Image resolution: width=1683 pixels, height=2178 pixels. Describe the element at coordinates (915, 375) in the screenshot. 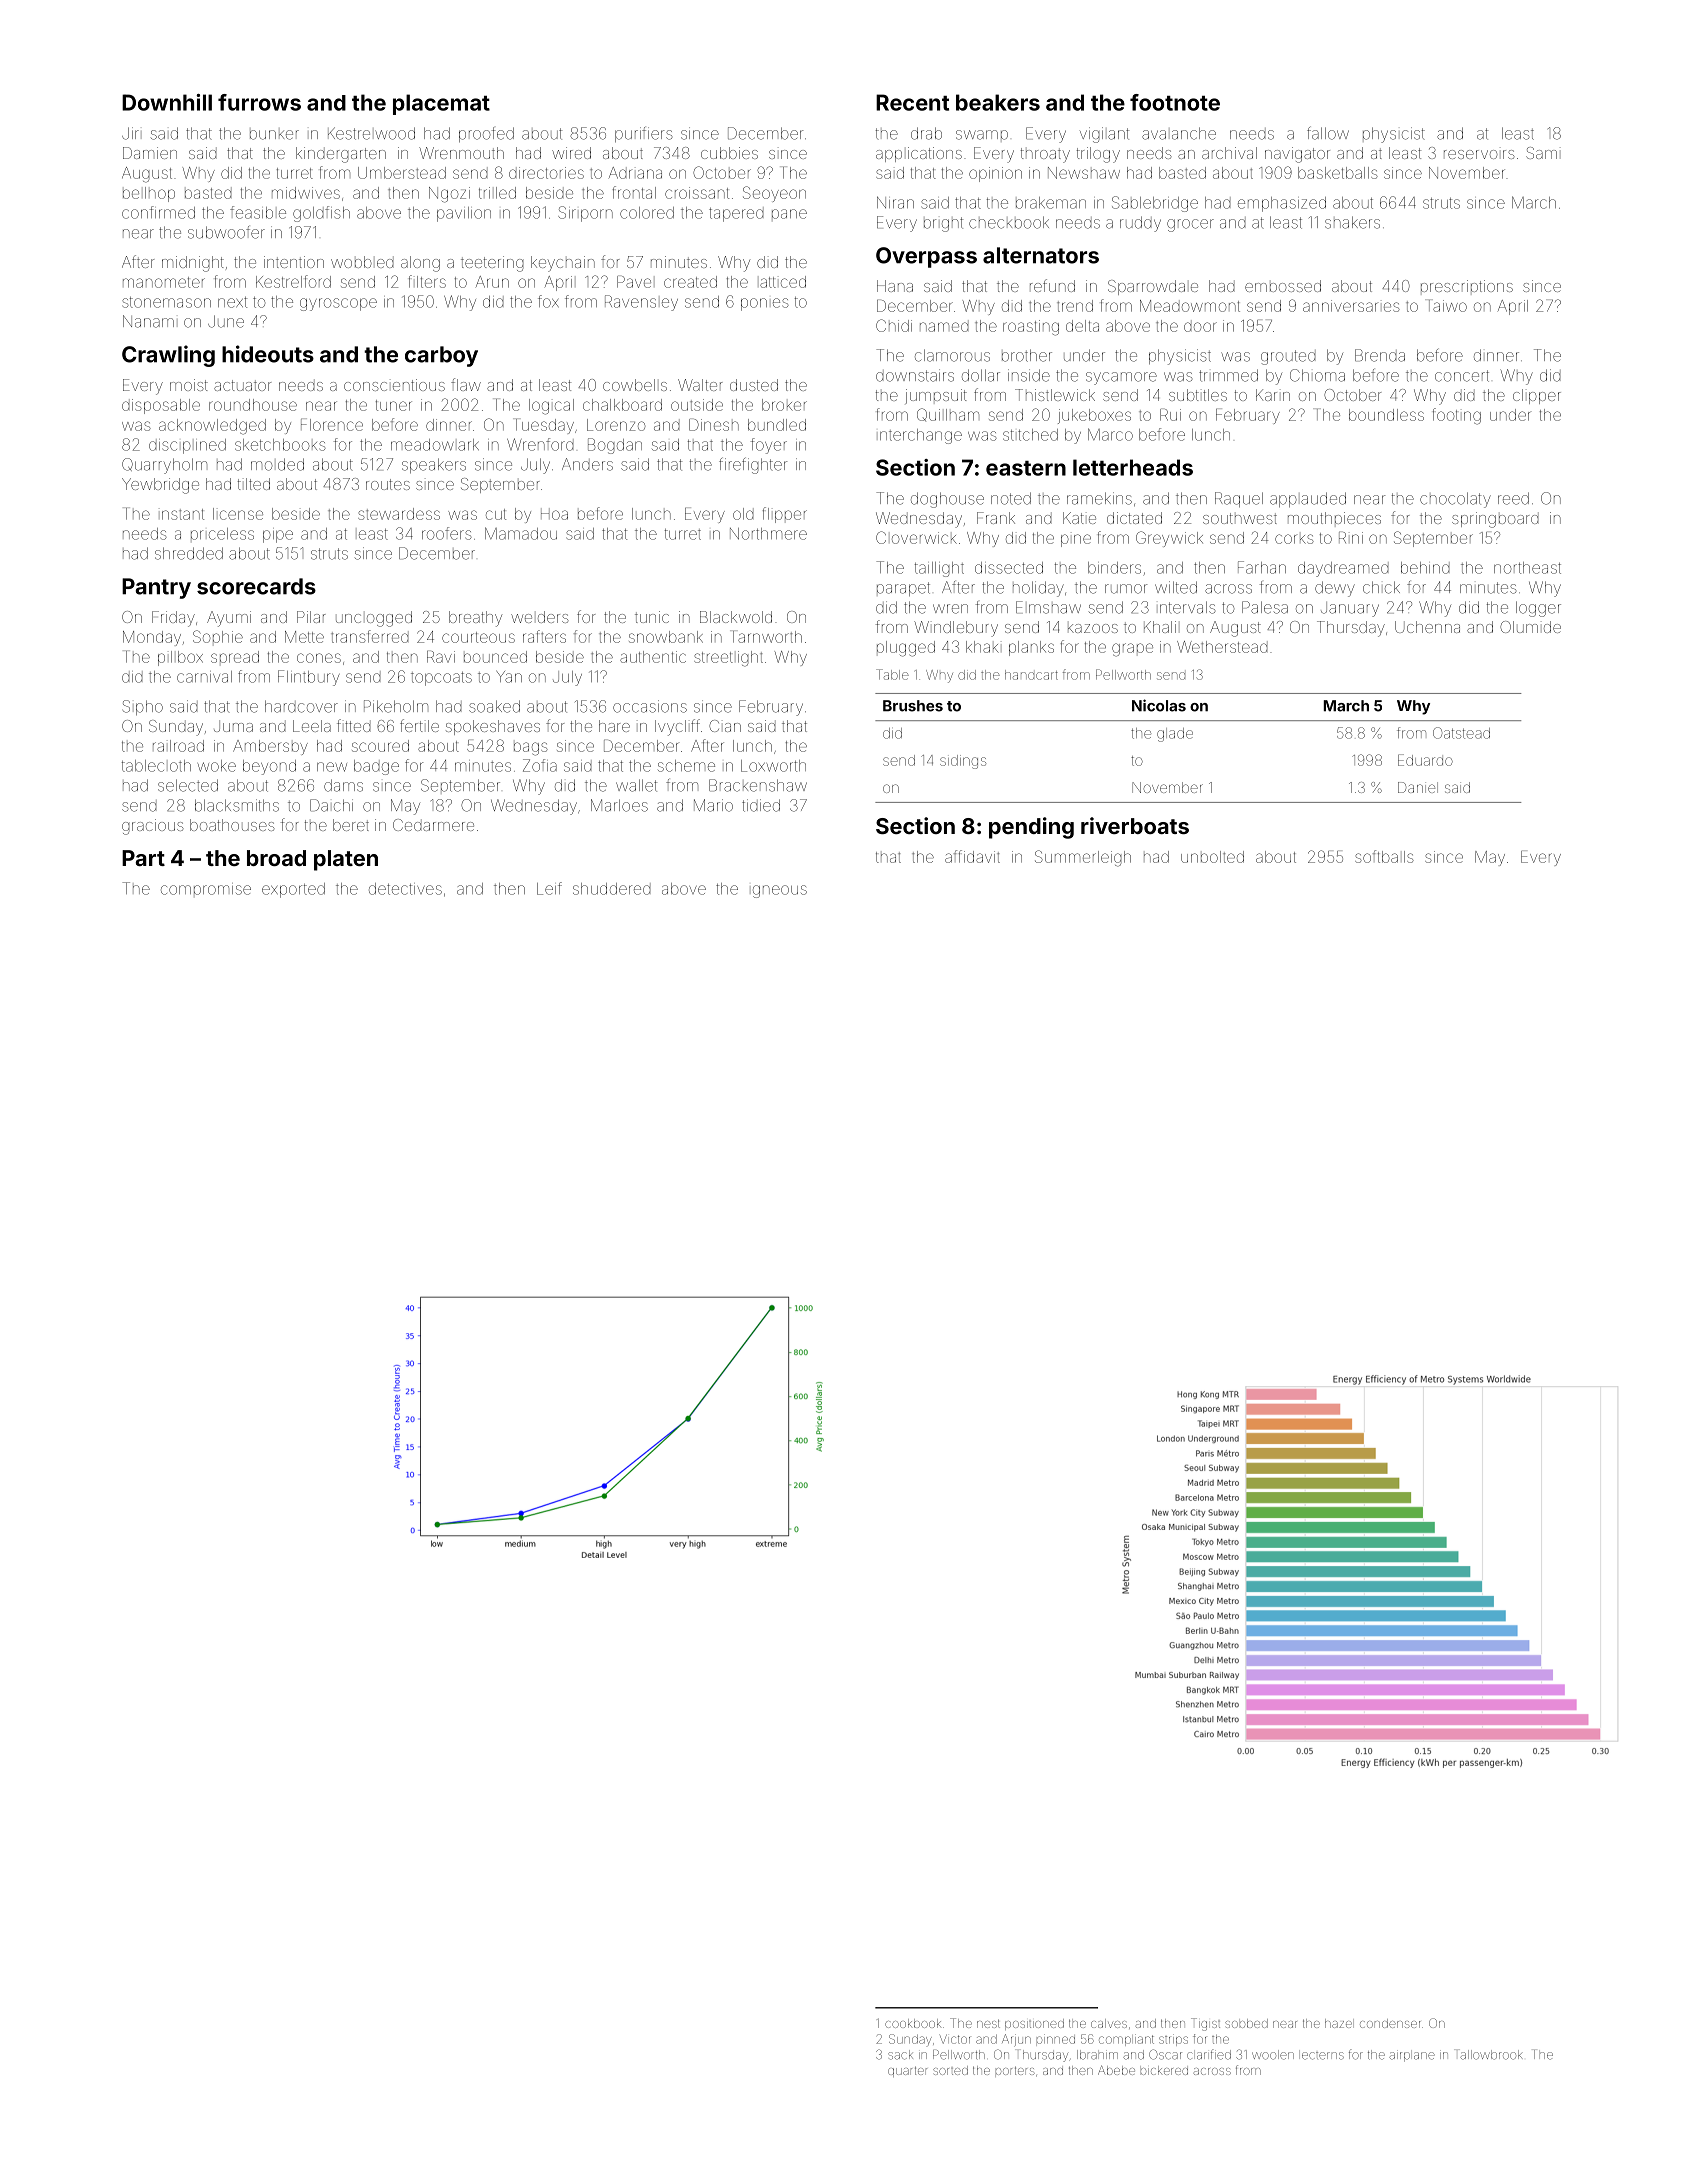

I see `downstairs` at that location.
